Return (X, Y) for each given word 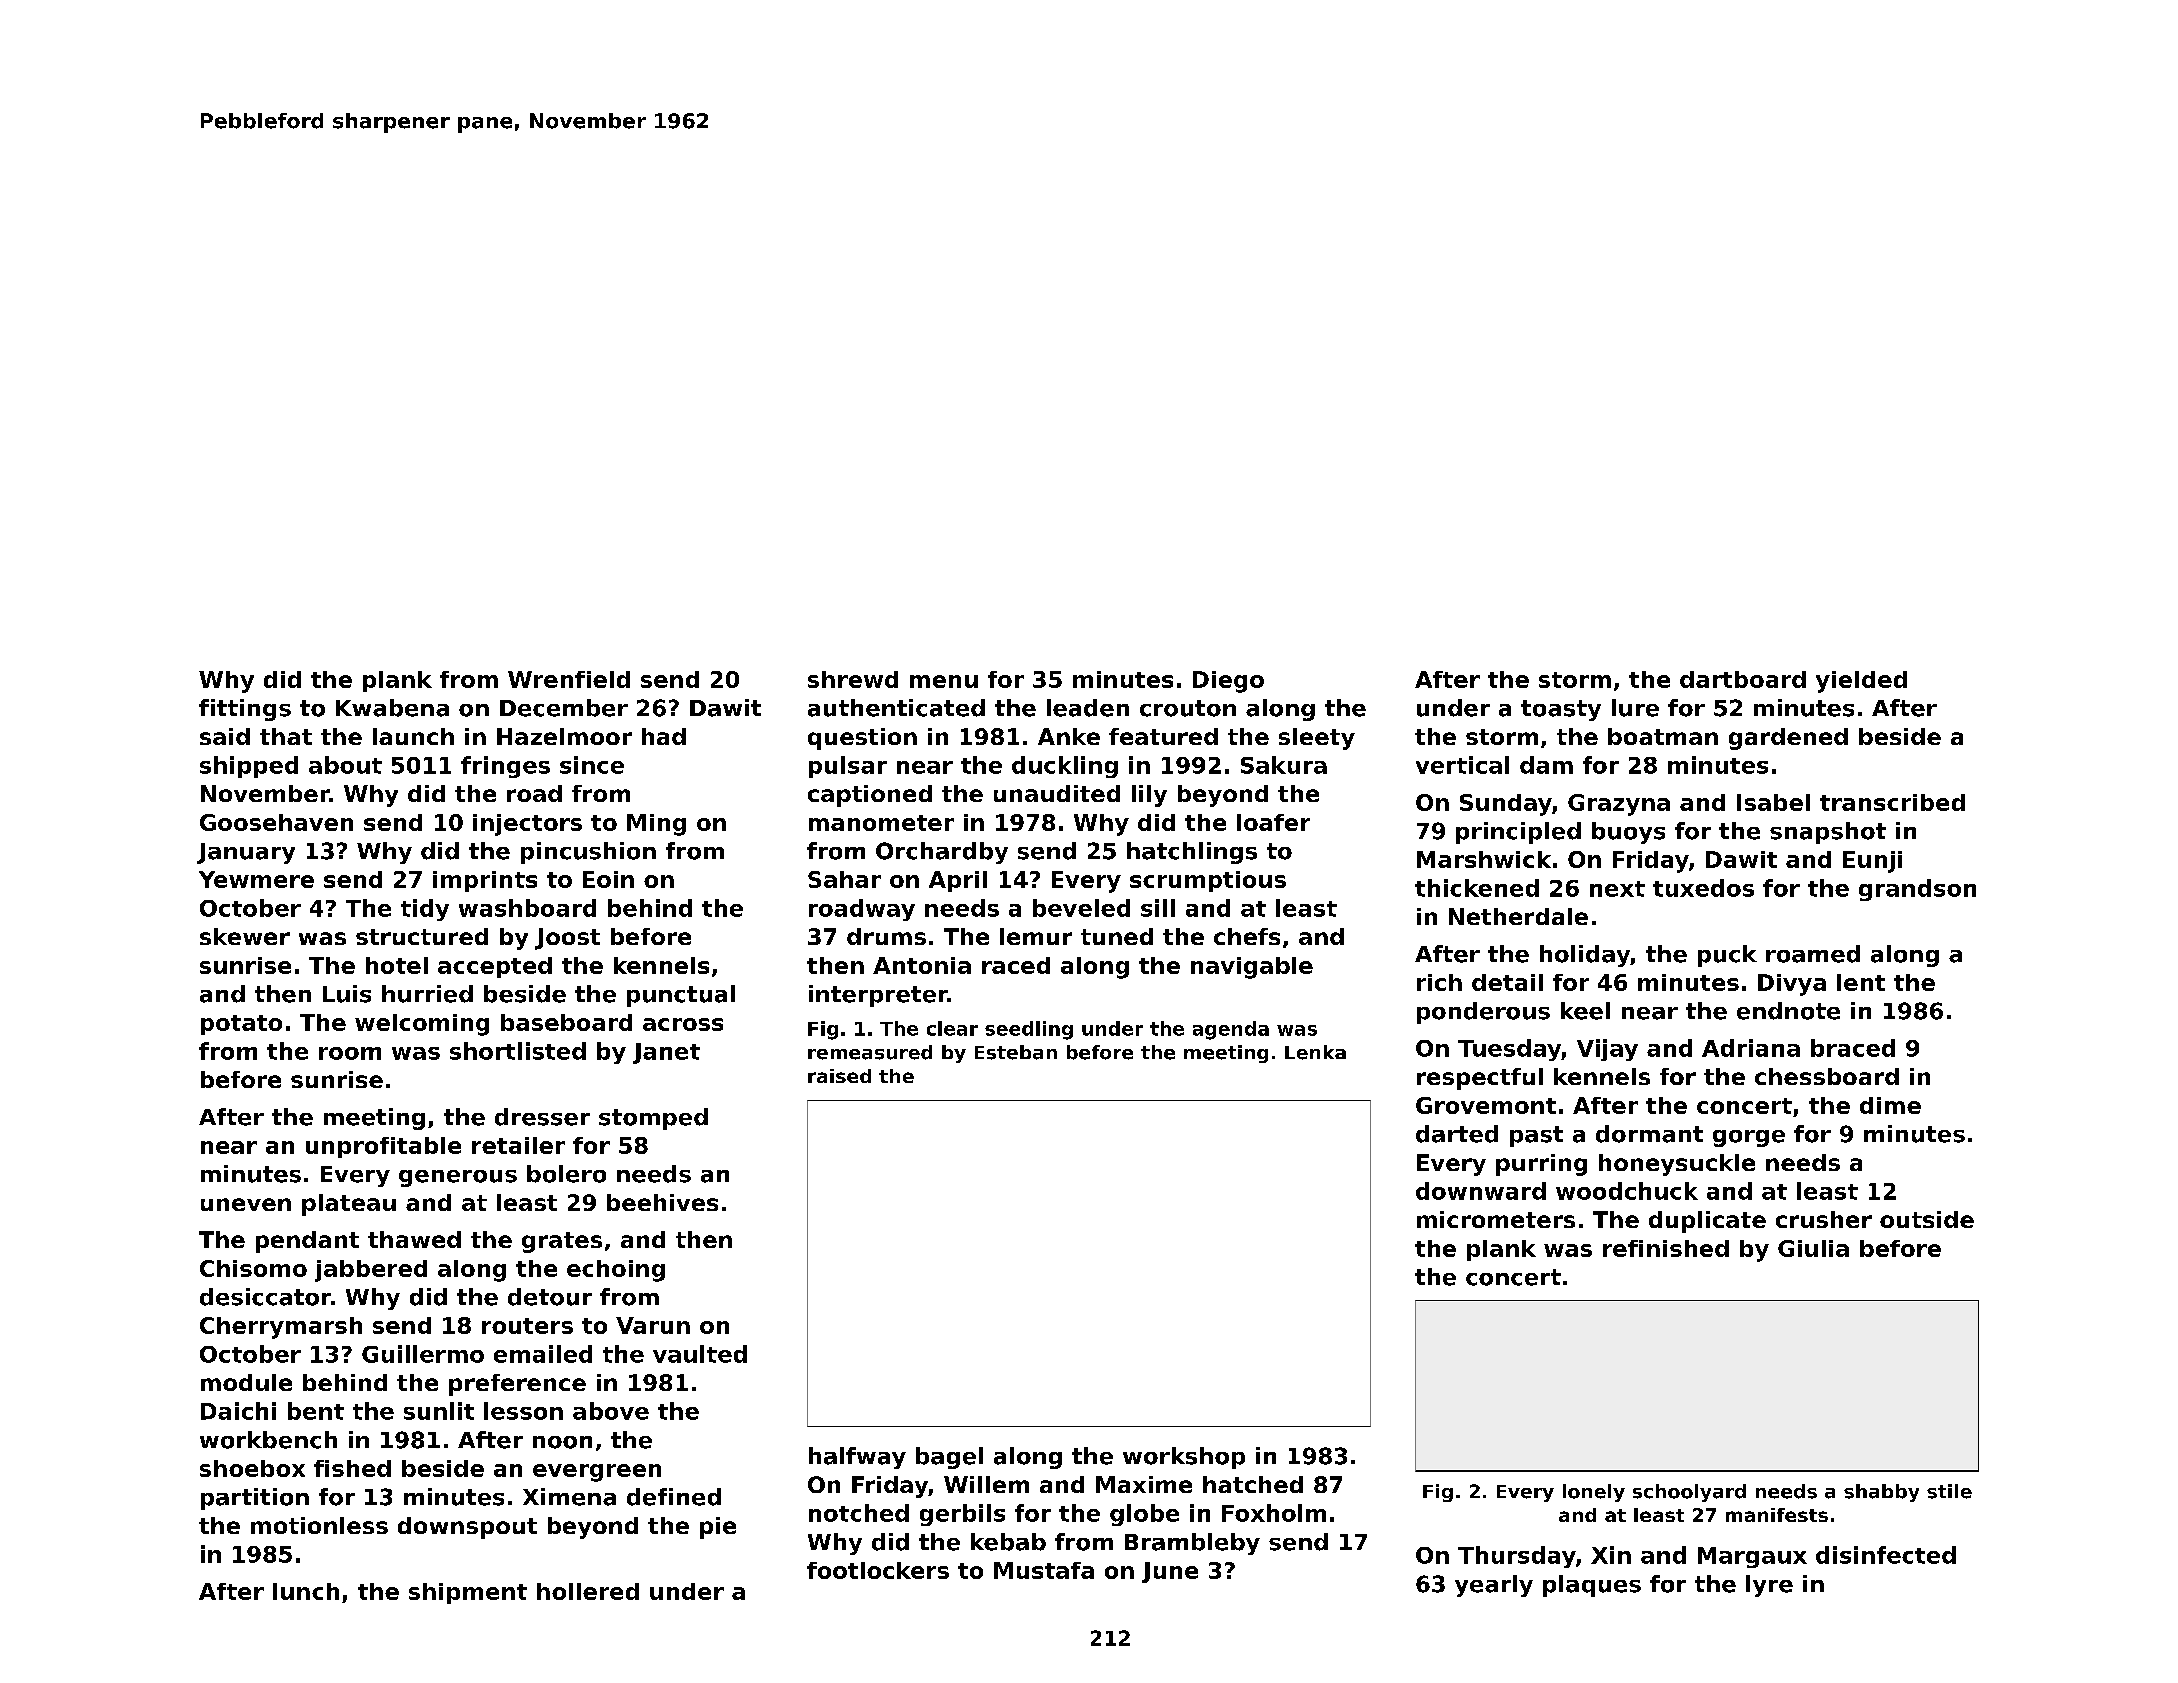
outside (1927, 1219)
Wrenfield (569, 679)
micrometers (1496, 1219)
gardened (1788, 739)
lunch (306, 1591)
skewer (245, 936)
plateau (349, 1205)
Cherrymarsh (281, 1328)
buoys (1628, 833)
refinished (1666, 1248)
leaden (1088, 708)
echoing (616, 1271)
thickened (1477, 888)
